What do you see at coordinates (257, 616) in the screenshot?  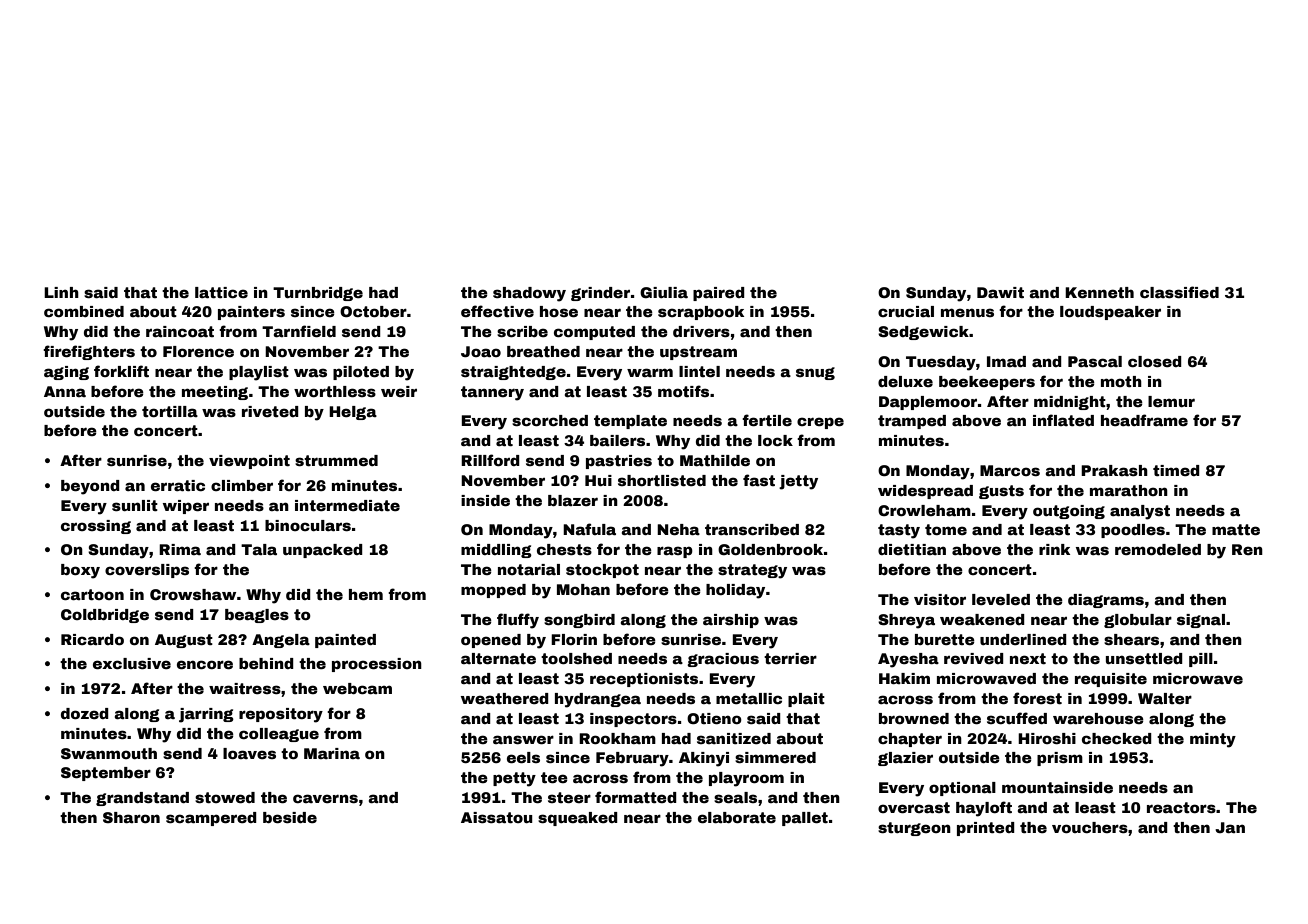 I see `beagles` at bounding box center [257, 616].
